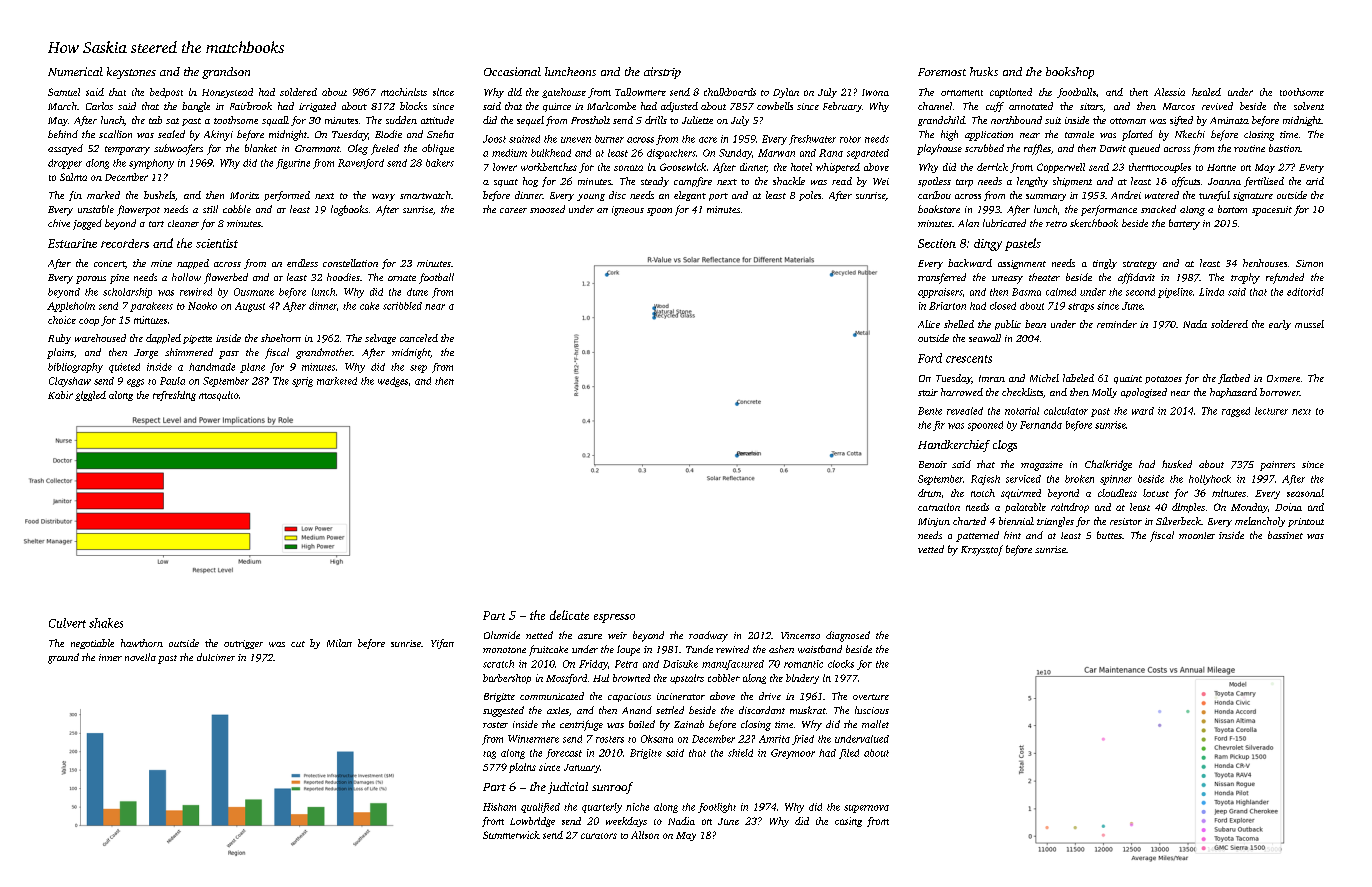 This document has width=1372, height=887. I want to click on Krzysztof, so click(982, 550).
